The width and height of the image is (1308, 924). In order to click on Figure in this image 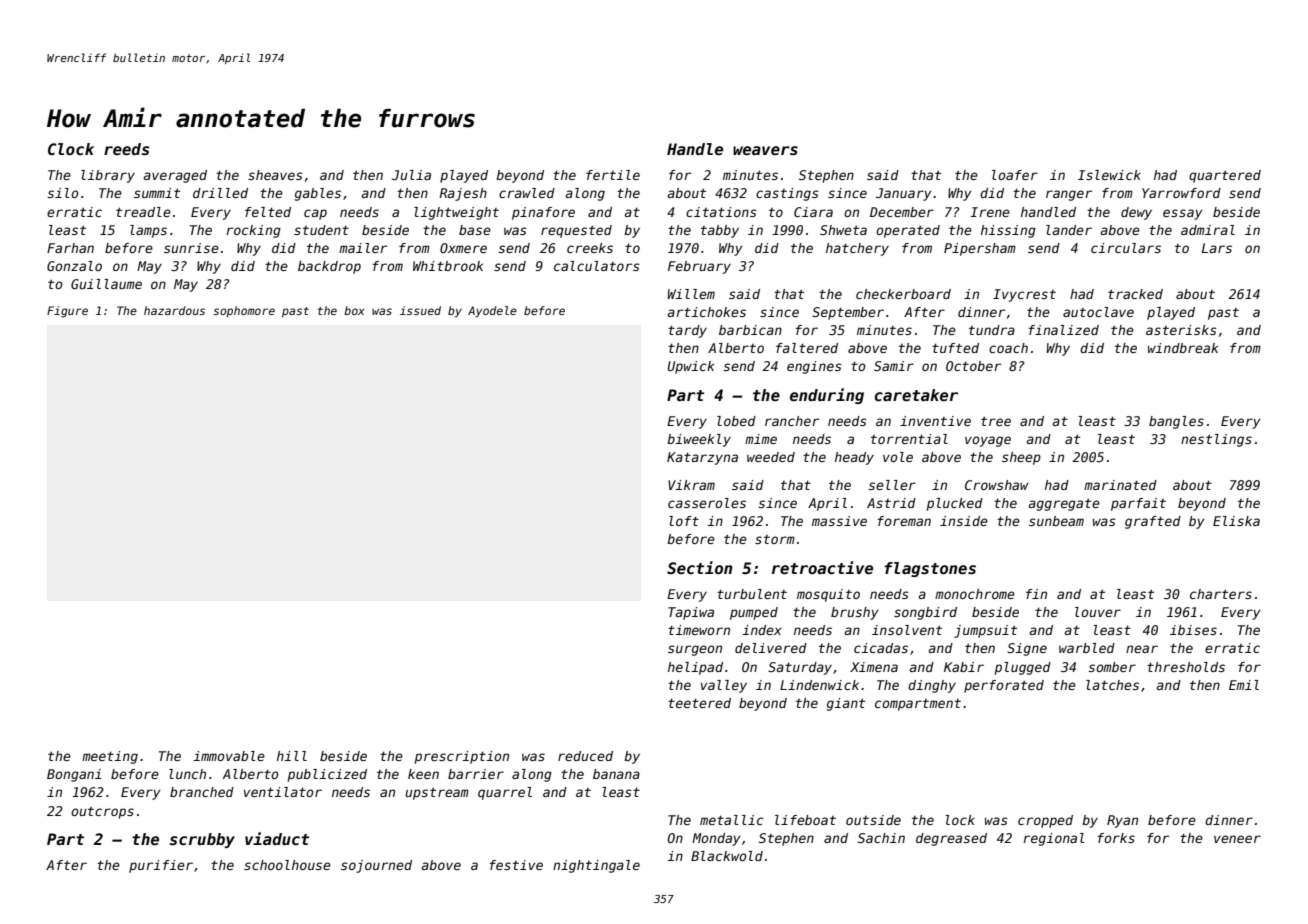, I will do `click(67, 312)`.
